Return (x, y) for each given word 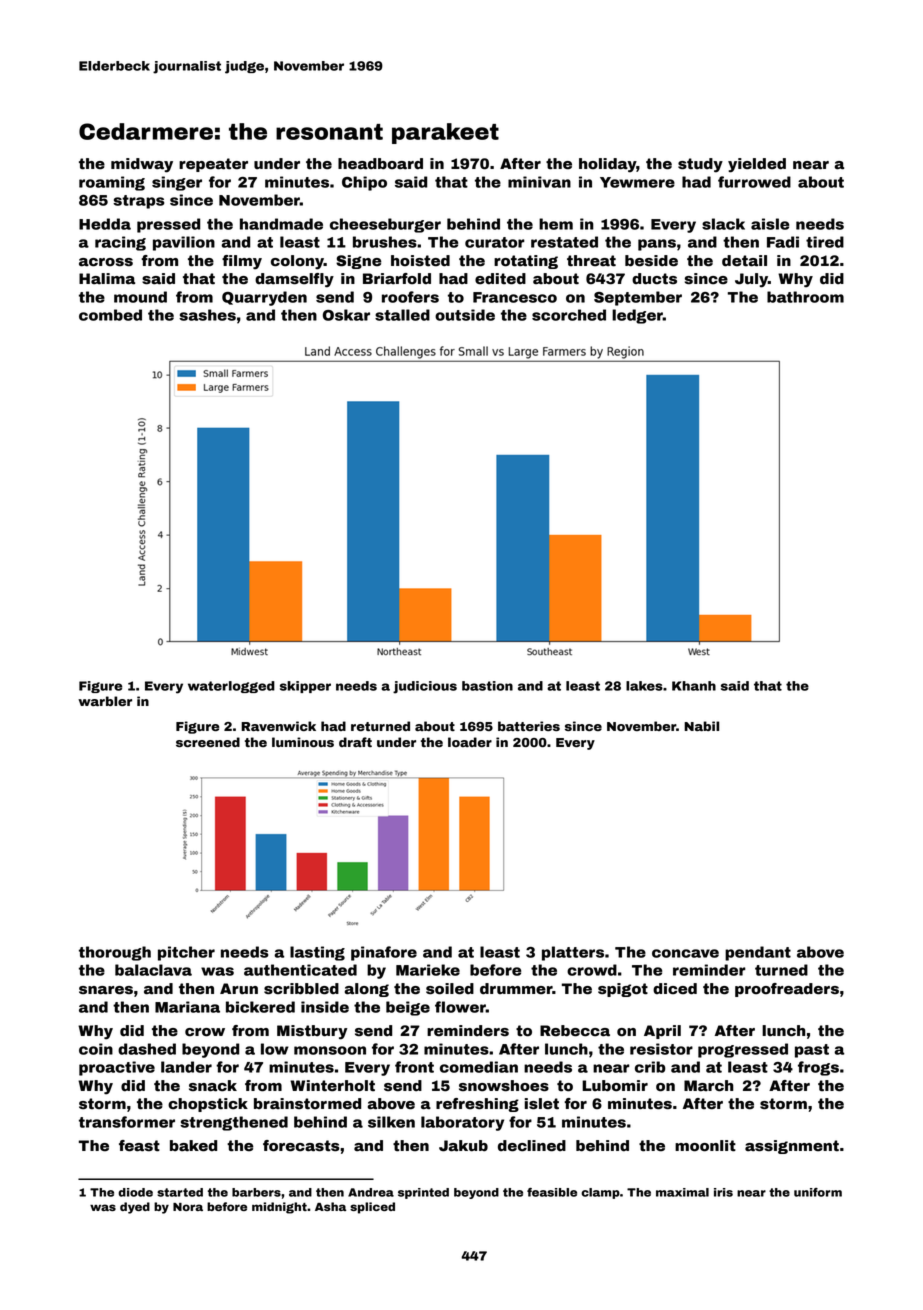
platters (573, 953)
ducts (654, 279)
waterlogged (231, 687)
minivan (539, 182)
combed (110, 315)
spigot (623, 990)
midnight (279, 1208)
